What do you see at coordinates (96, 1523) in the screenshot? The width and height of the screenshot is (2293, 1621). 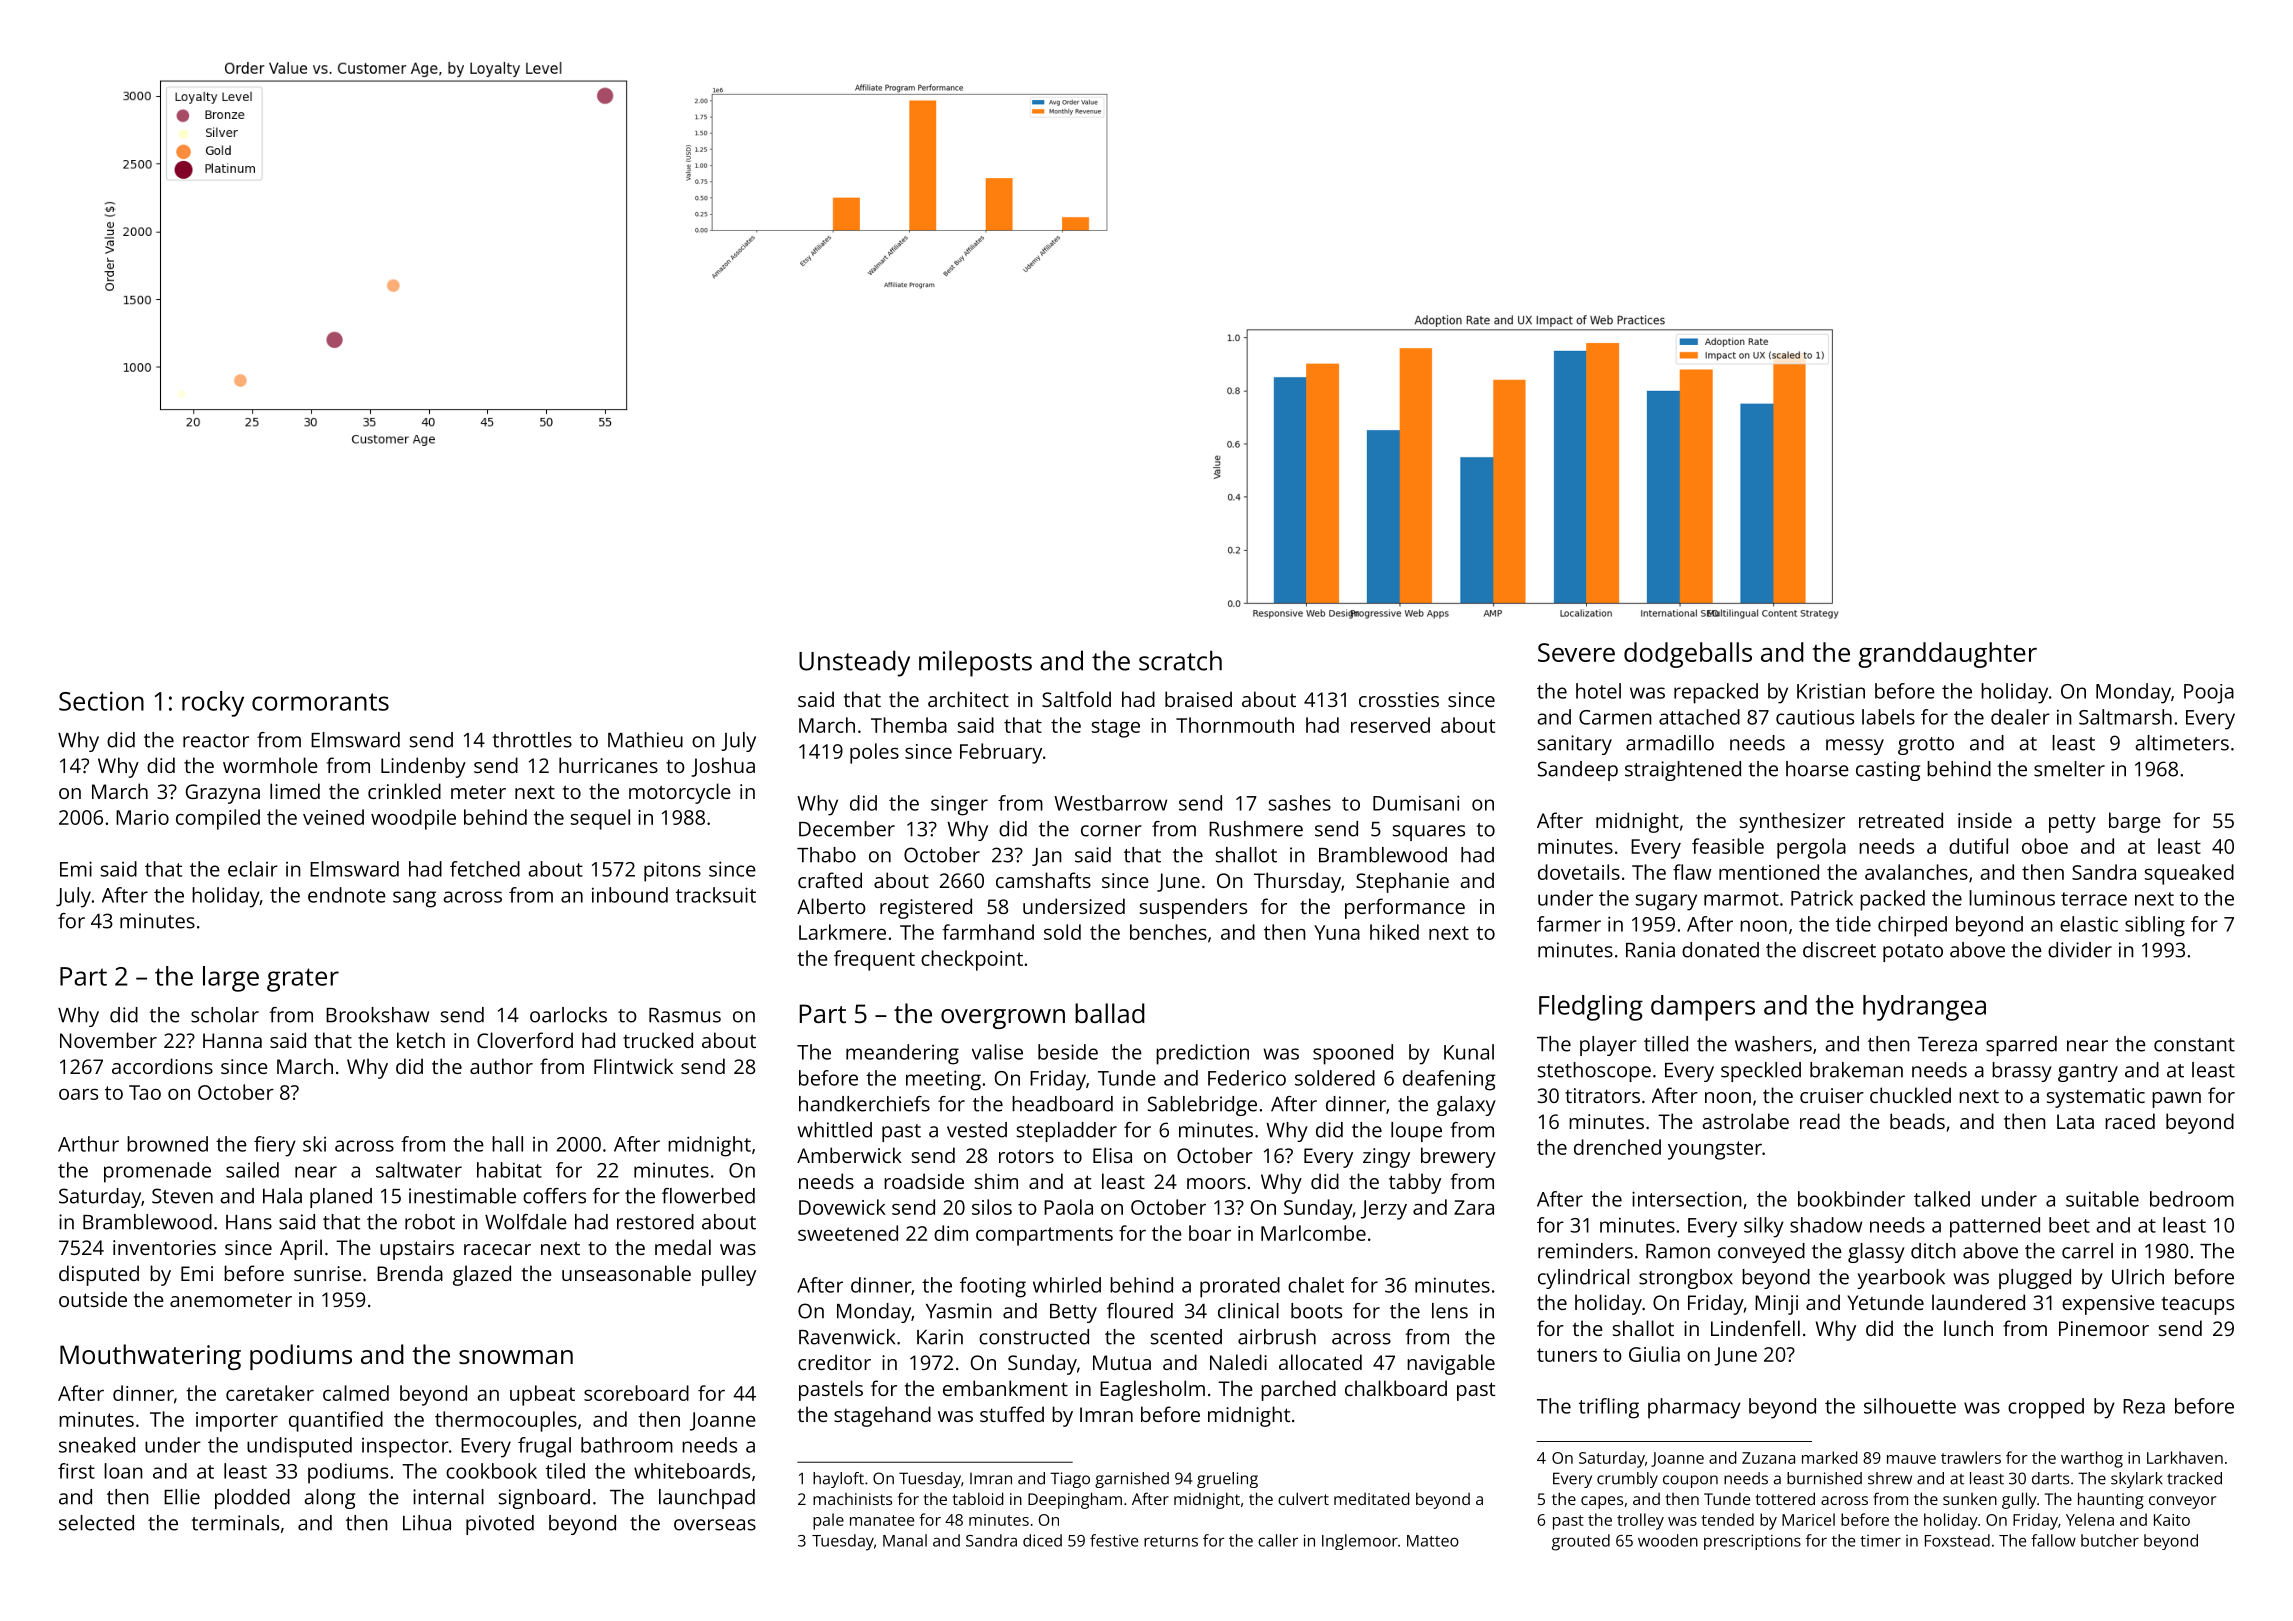 I see `selected` at bounding box center [96, 1523].
